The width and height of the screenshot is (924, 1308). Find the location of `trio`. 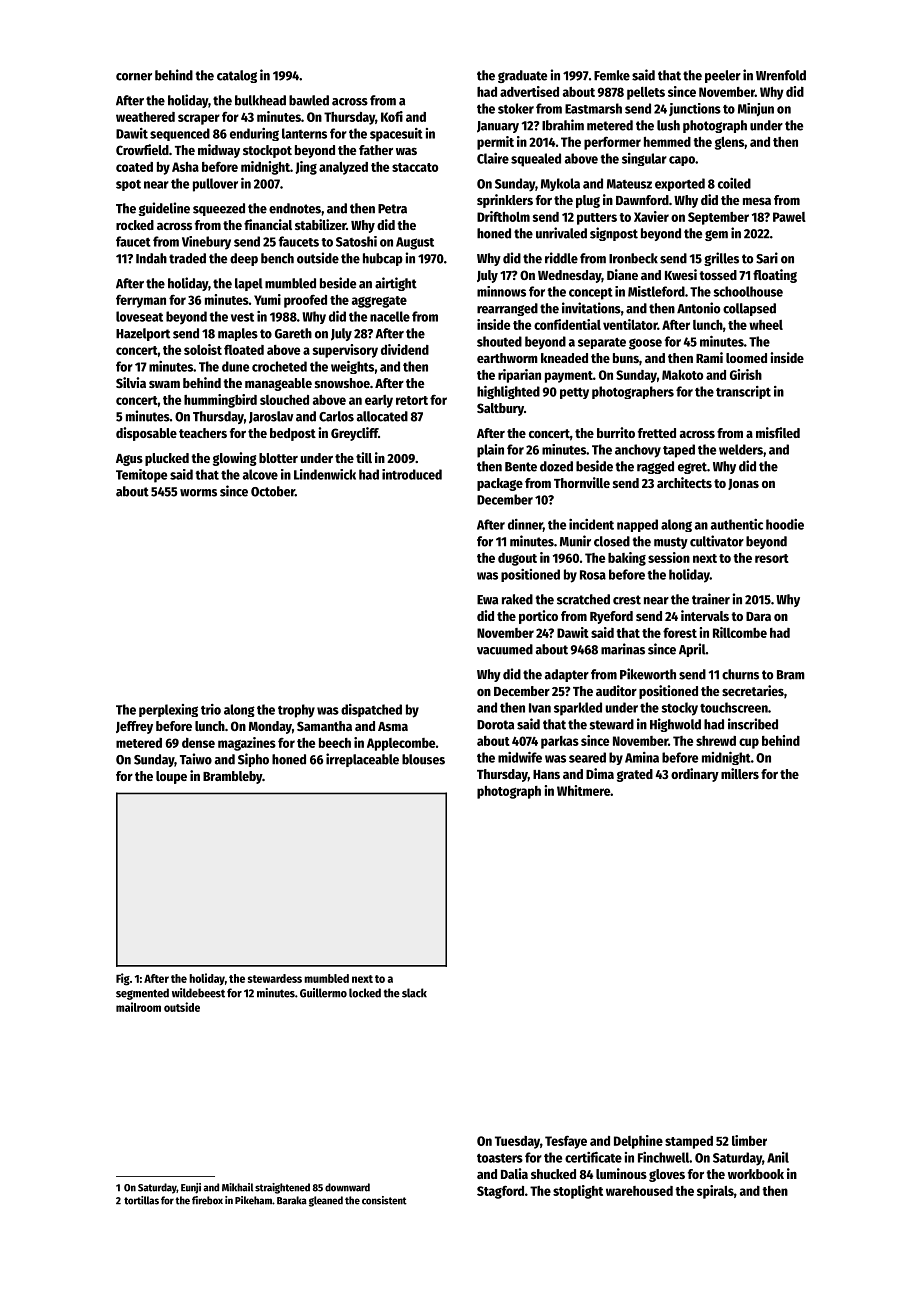

trio is located at coordinates (211, 709).
